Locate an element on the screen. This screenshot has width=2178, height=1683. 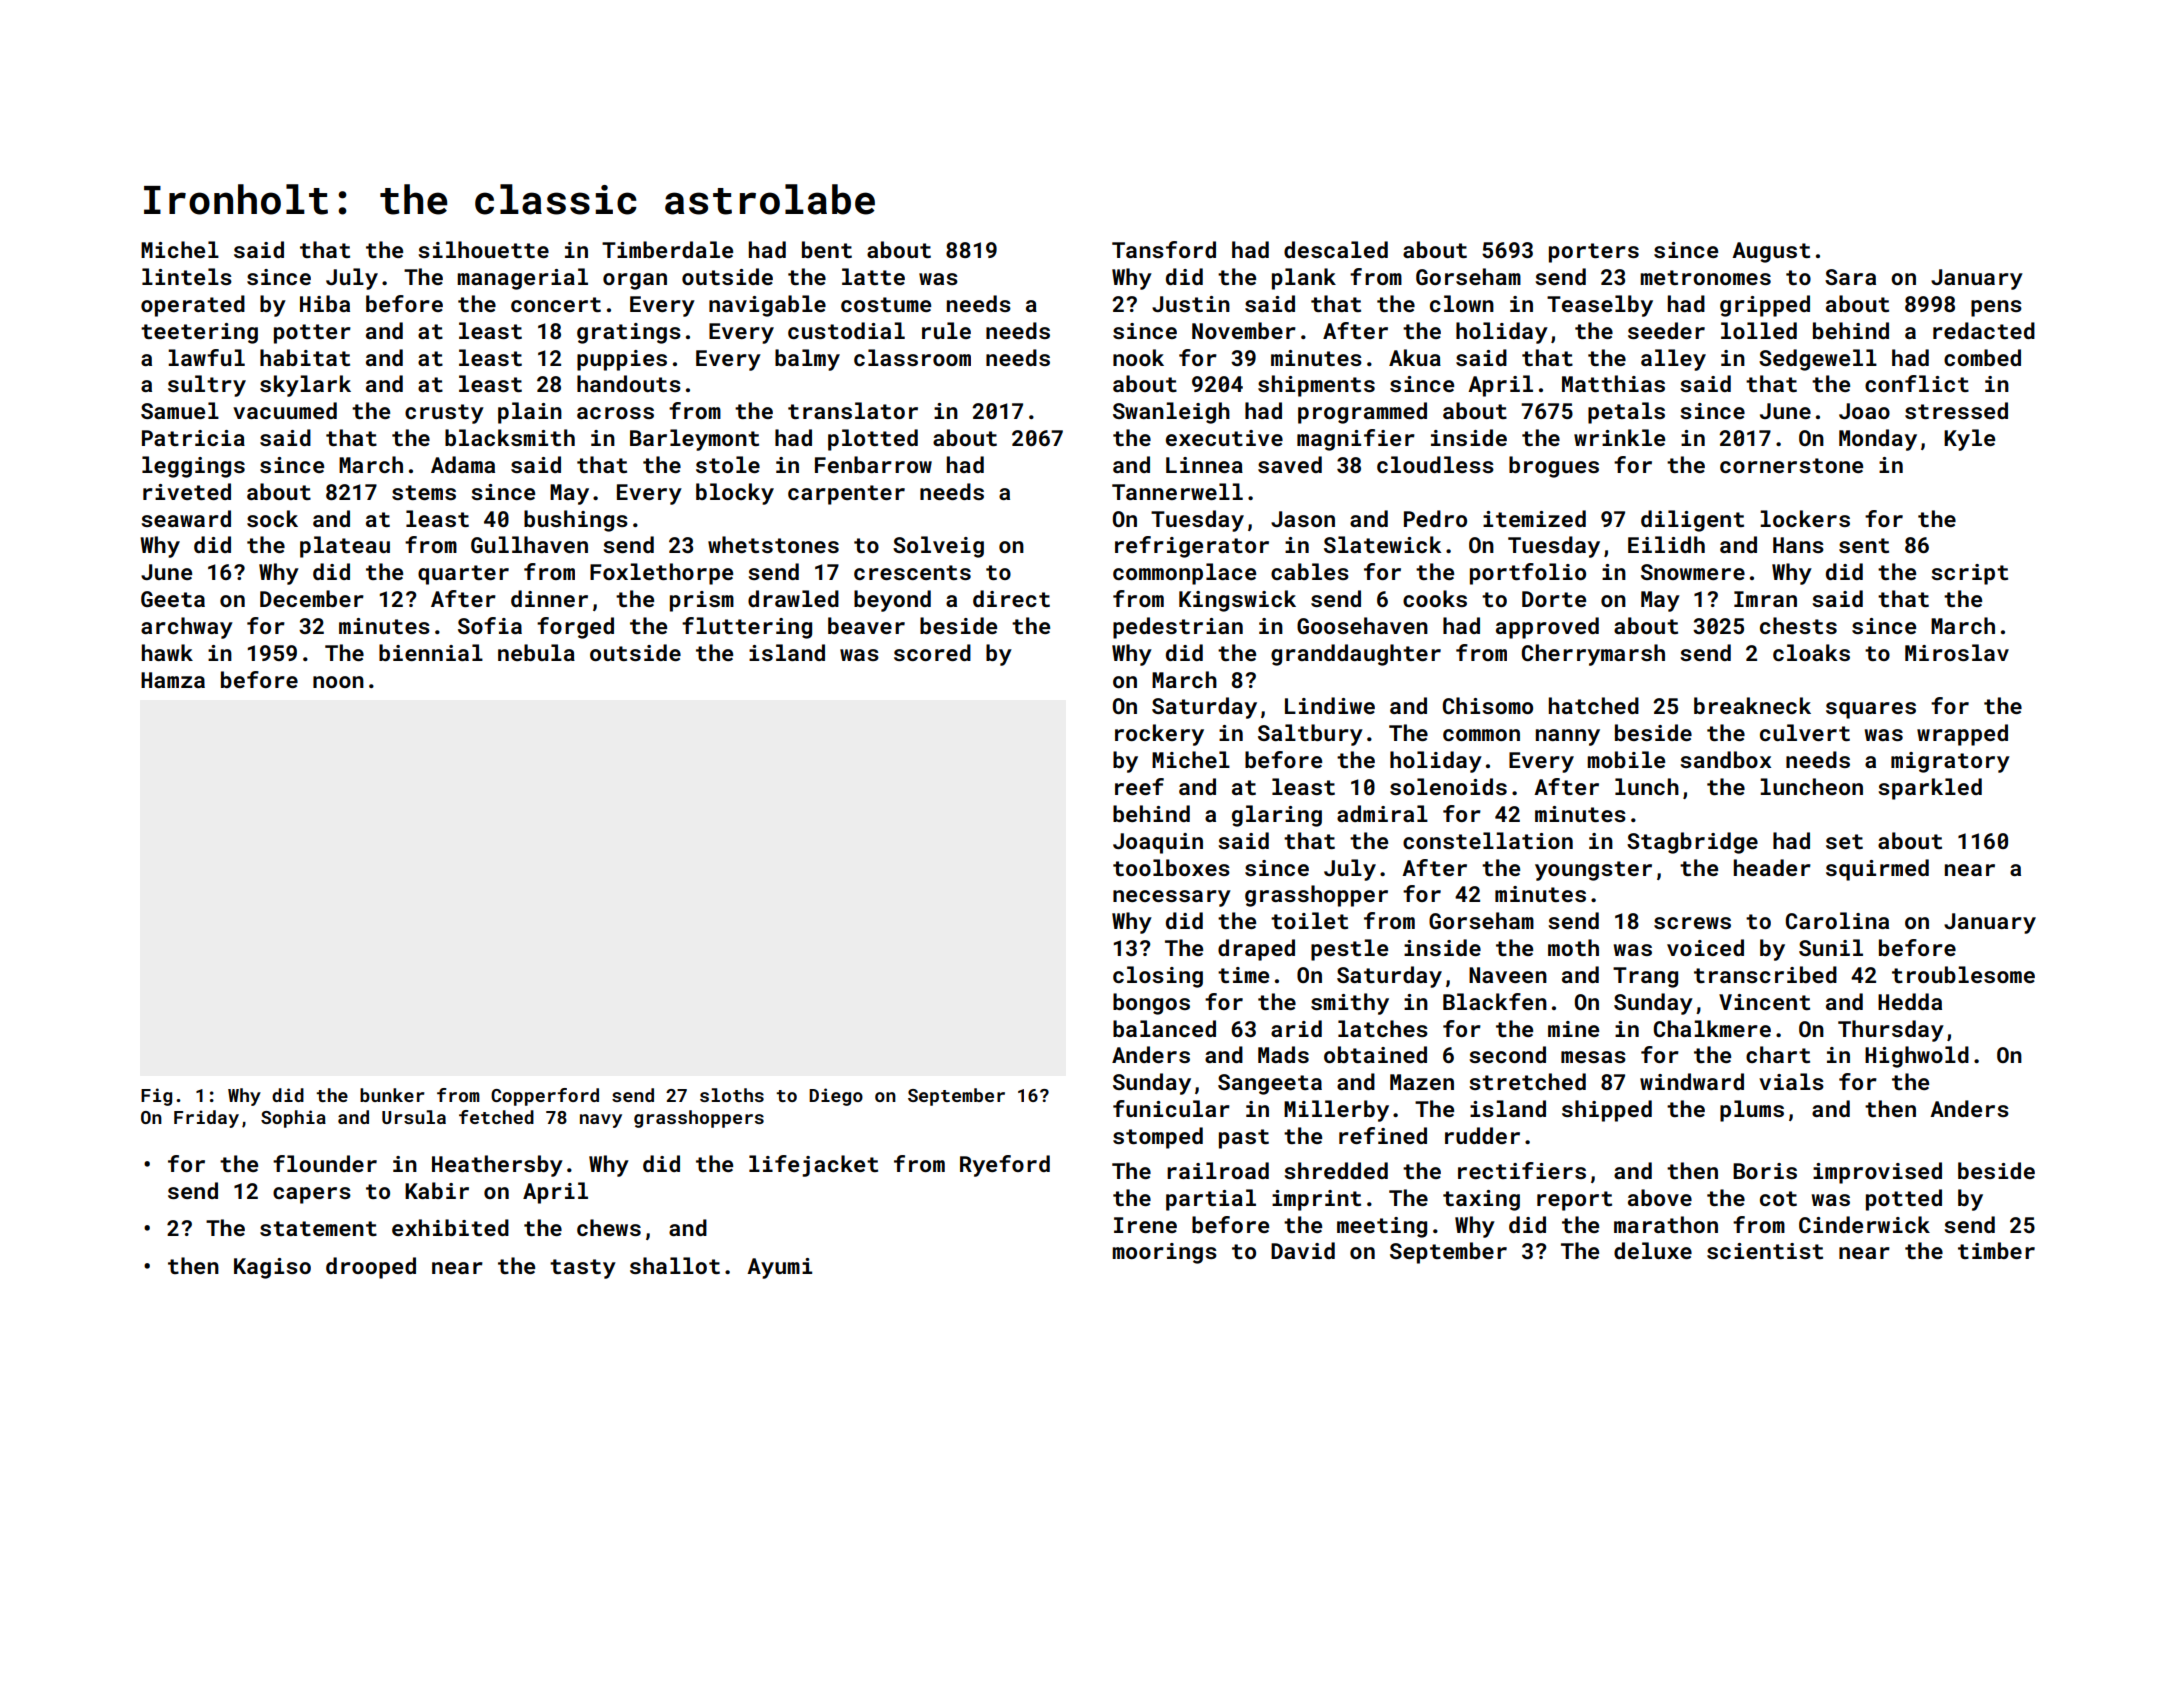
Hedda is located at coordinates (1910, 1001).
